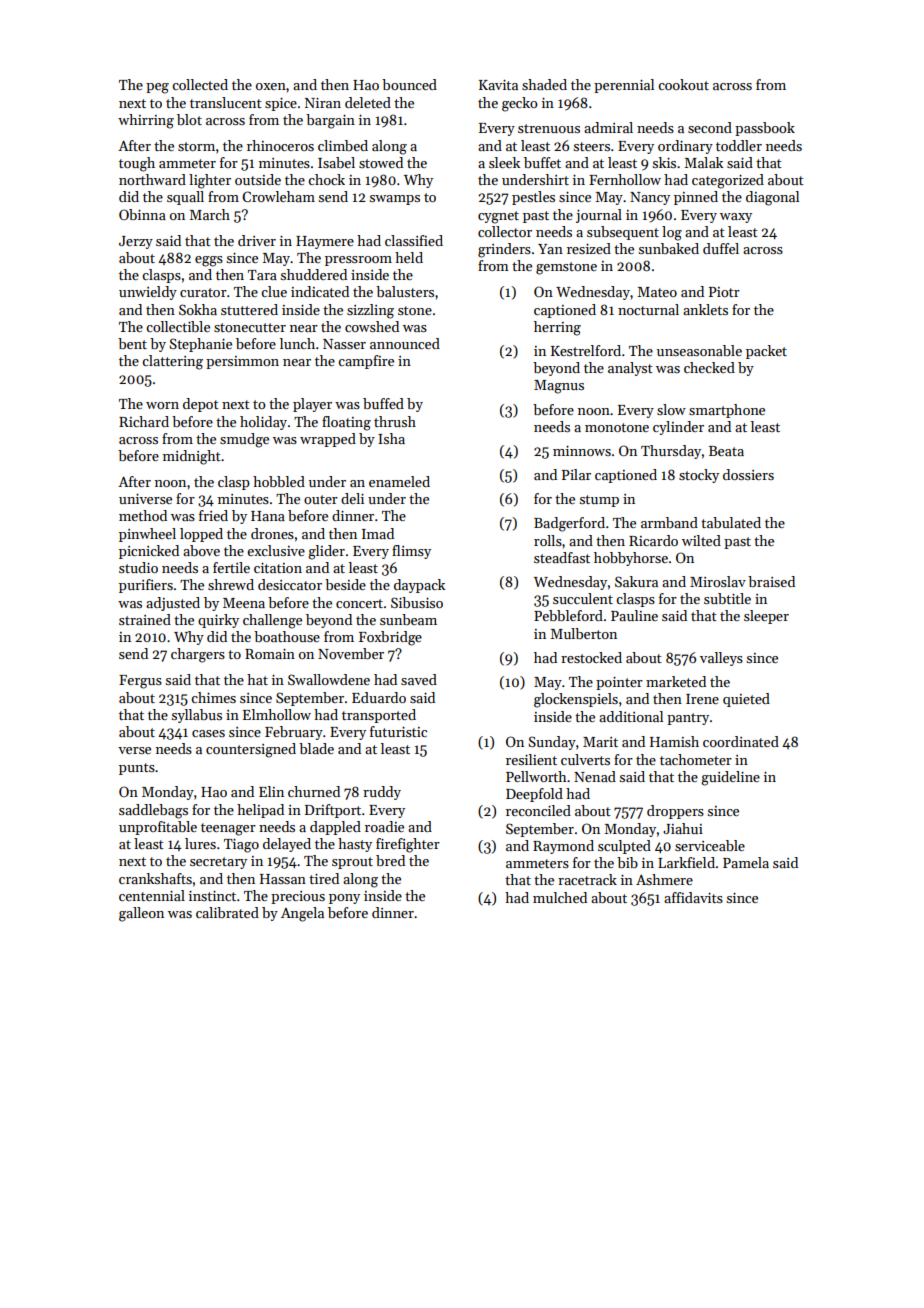 The height and width of the page is (1308, 924). Describe the element at coordinates (560, 897) in the page. I see `mulched` at that location.
